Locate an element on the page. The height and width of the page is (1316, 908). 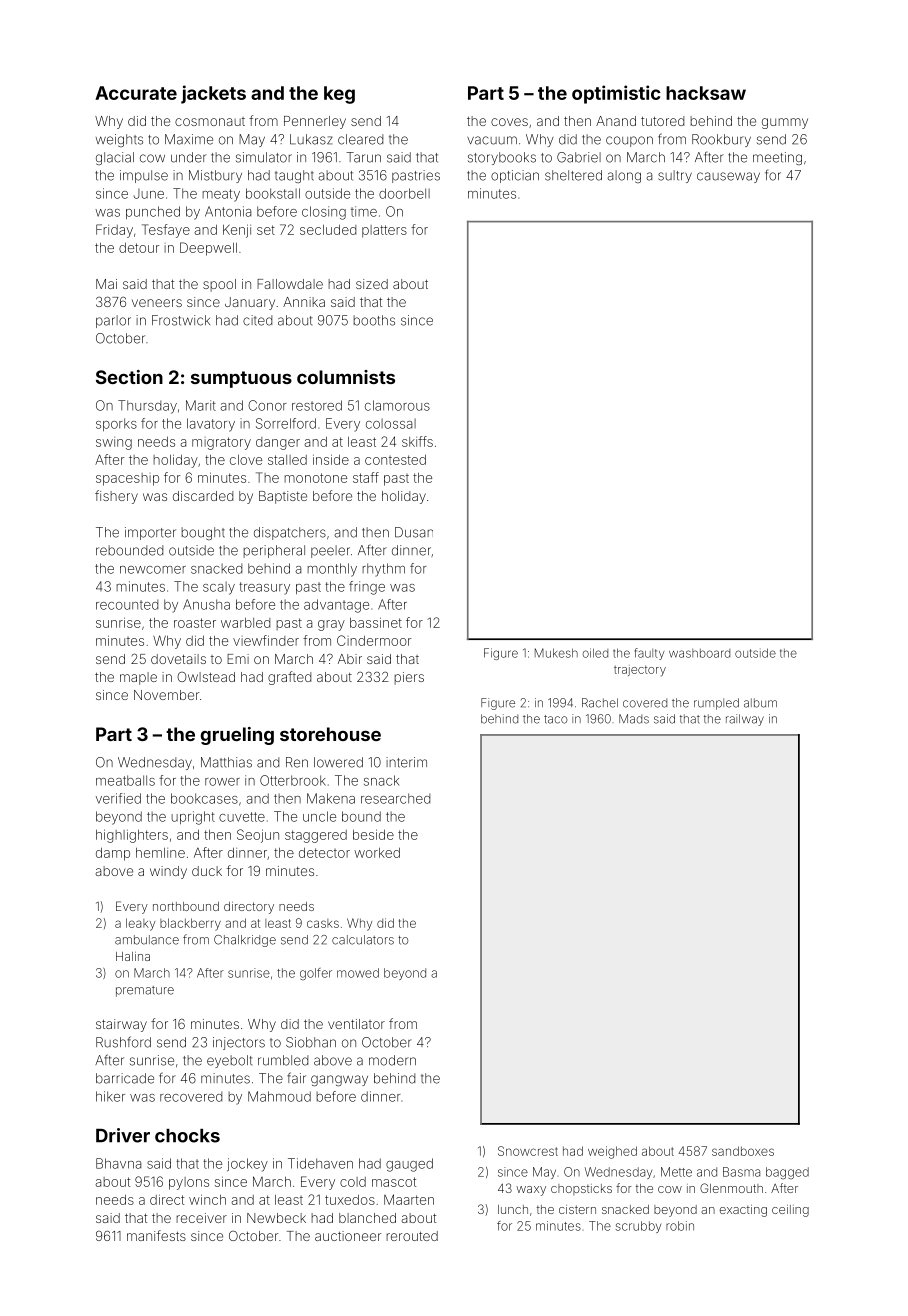
ceiling is located at coordinates (790, 1211).
